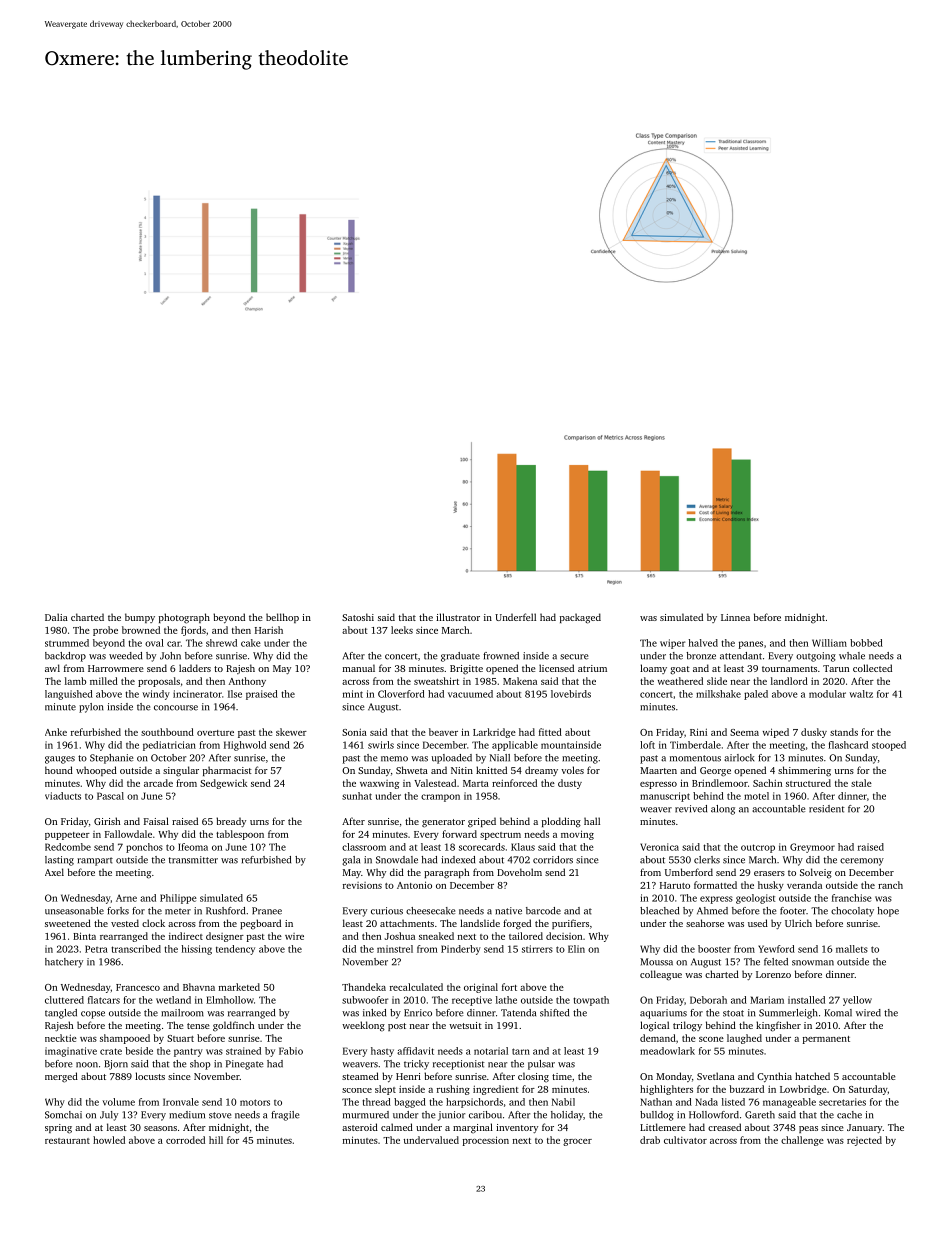  I want to click on procession, so click(486, 1141).
